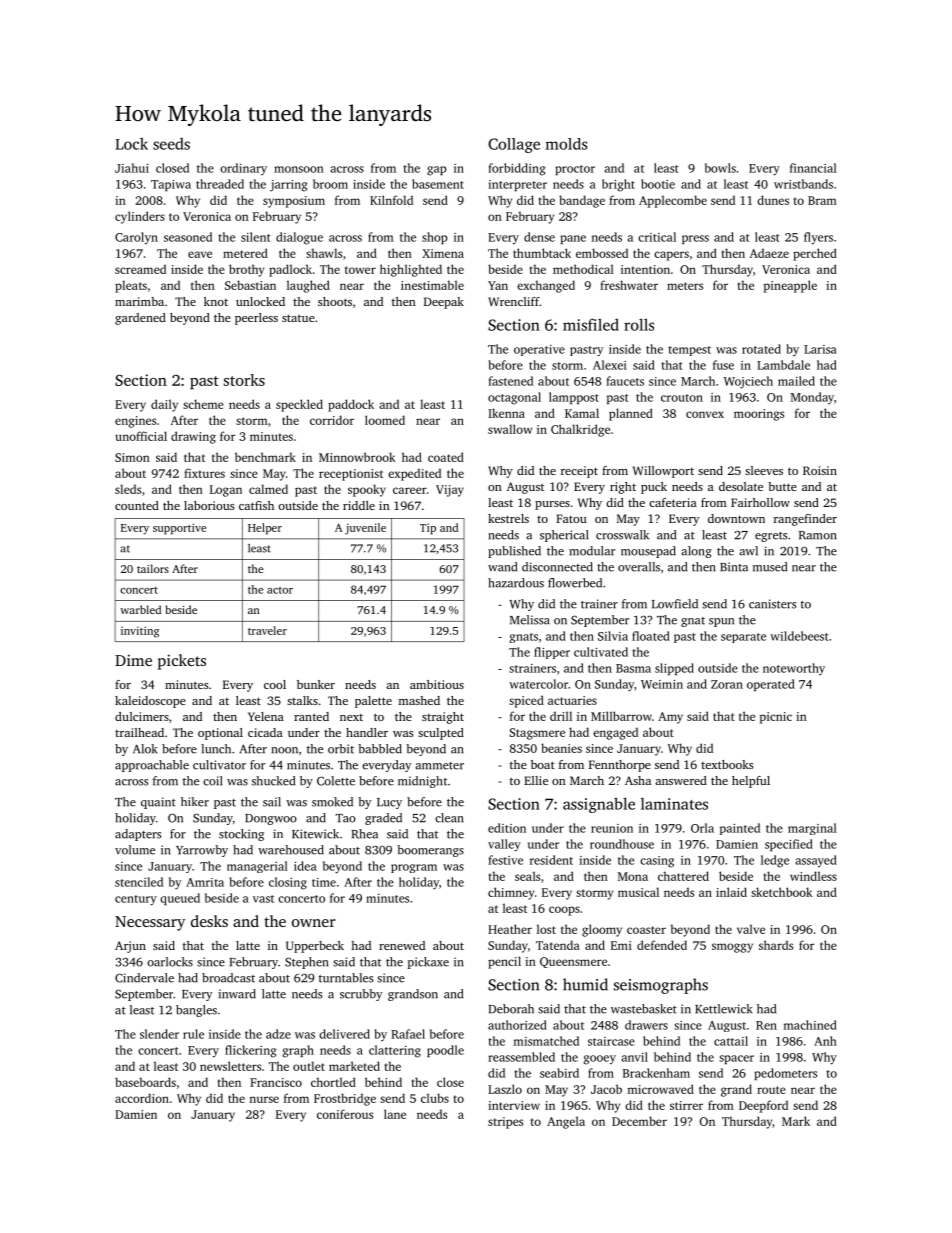 The image size is (952, 1233). Describe the element at coordinates (583, 269) in the screenshot. I see `methodical` at that location.
